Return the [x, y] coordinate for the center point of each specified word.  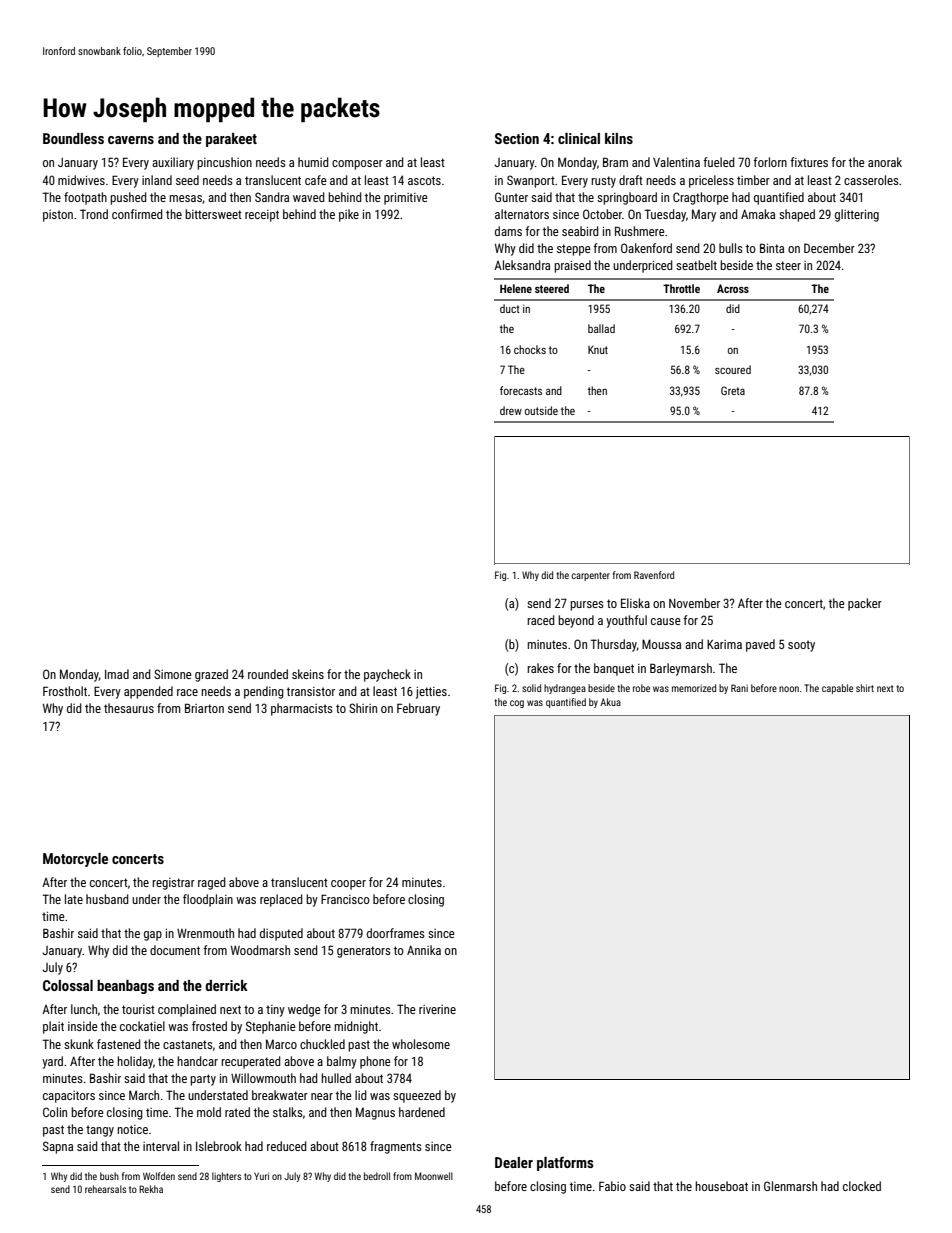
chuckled [322, 1044]
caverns [131, 140]
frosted [209, 1026]
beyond [576, 621]
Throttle [681, 288]
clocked [862, 1186]
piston [58, 216]
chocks [530, 349]
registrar [173, 884]
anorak [885, 162]
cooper [348, 885]
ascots [424, 180]
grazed [211, 675]
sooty [801, 646]
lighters [226, 1177]
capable [837, 689]
